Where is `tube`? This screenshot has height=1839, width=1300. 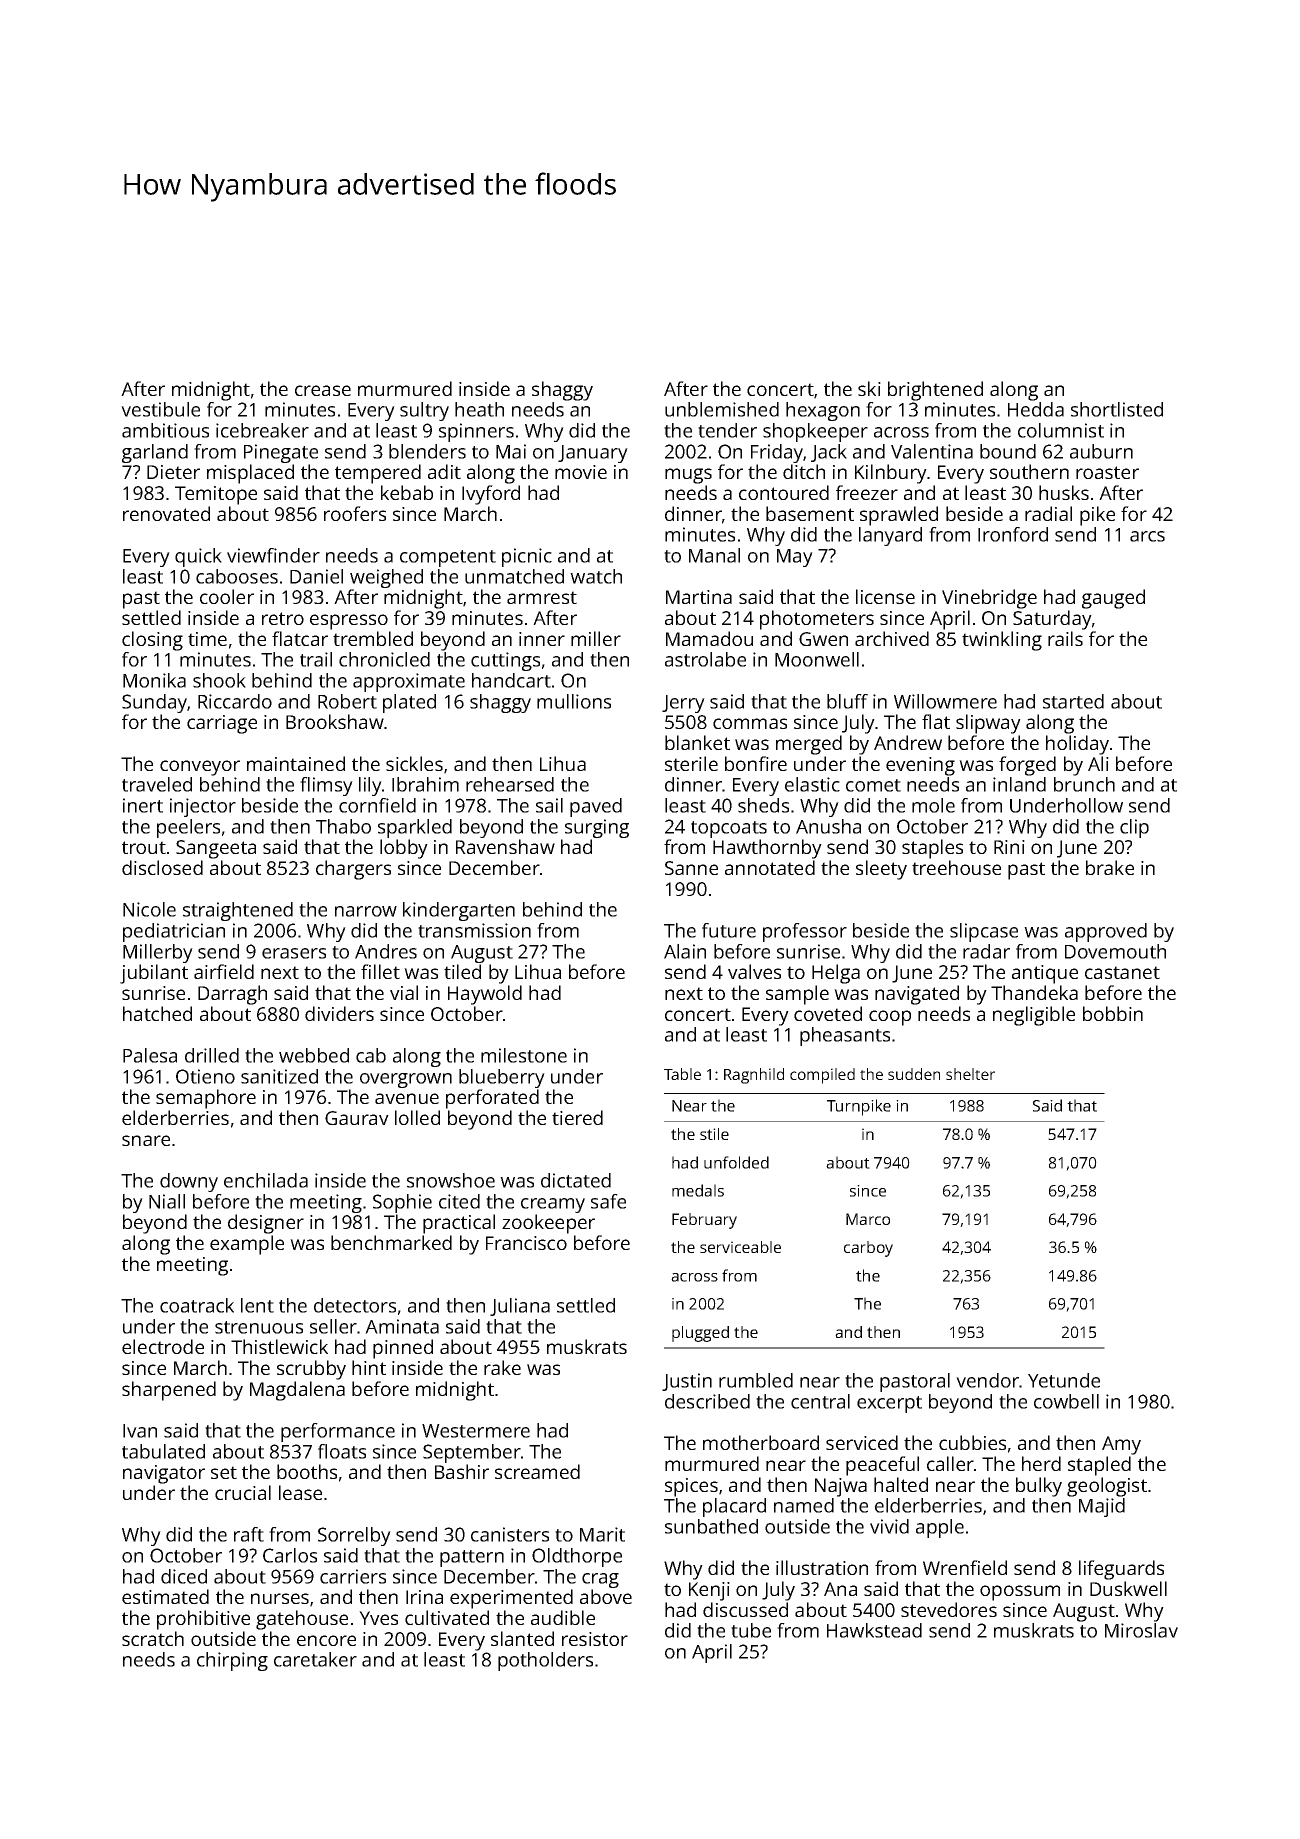
tube is located at coordinates (751, 1630).
